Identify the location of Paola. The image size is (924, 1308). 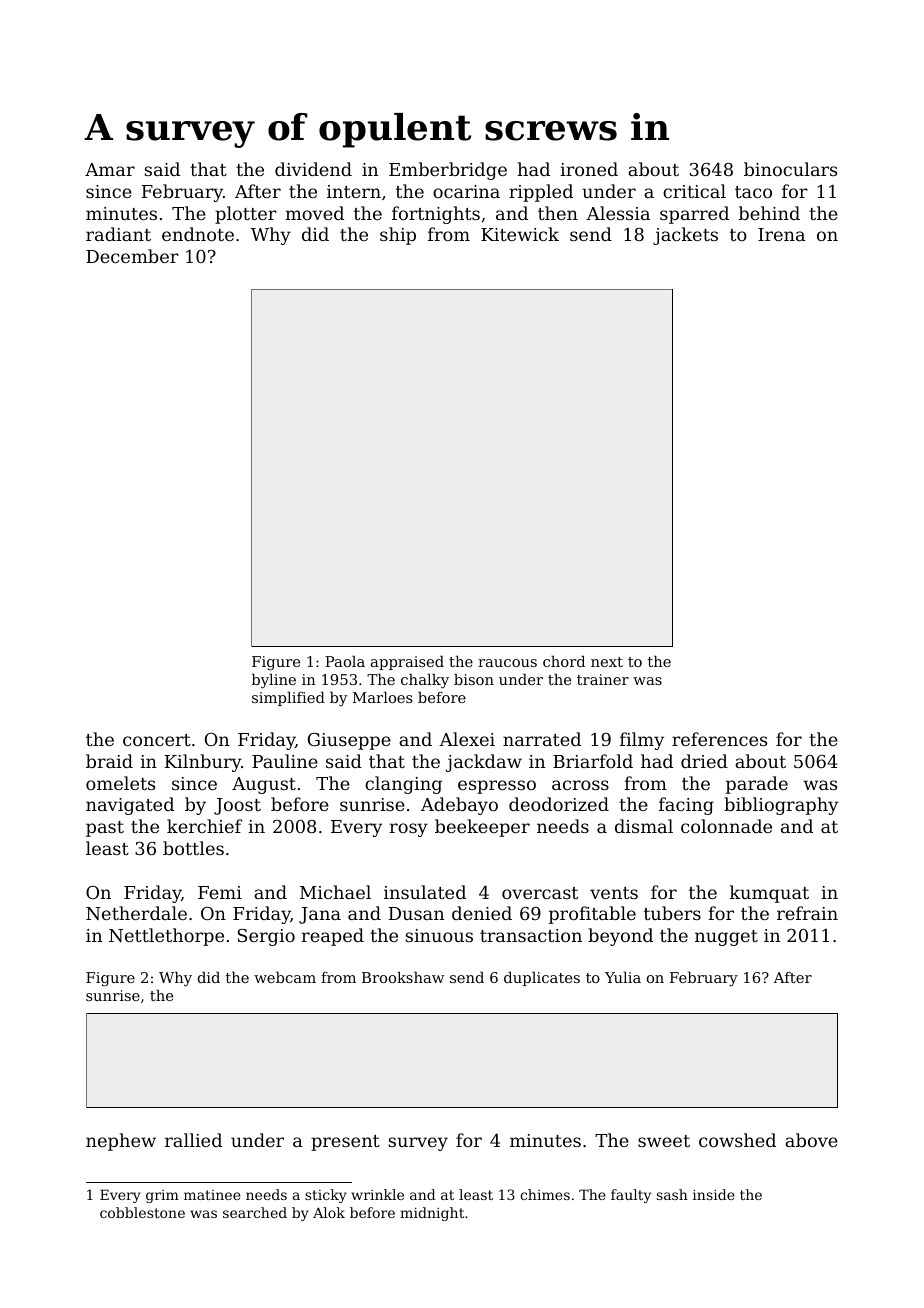
(345, 661).
